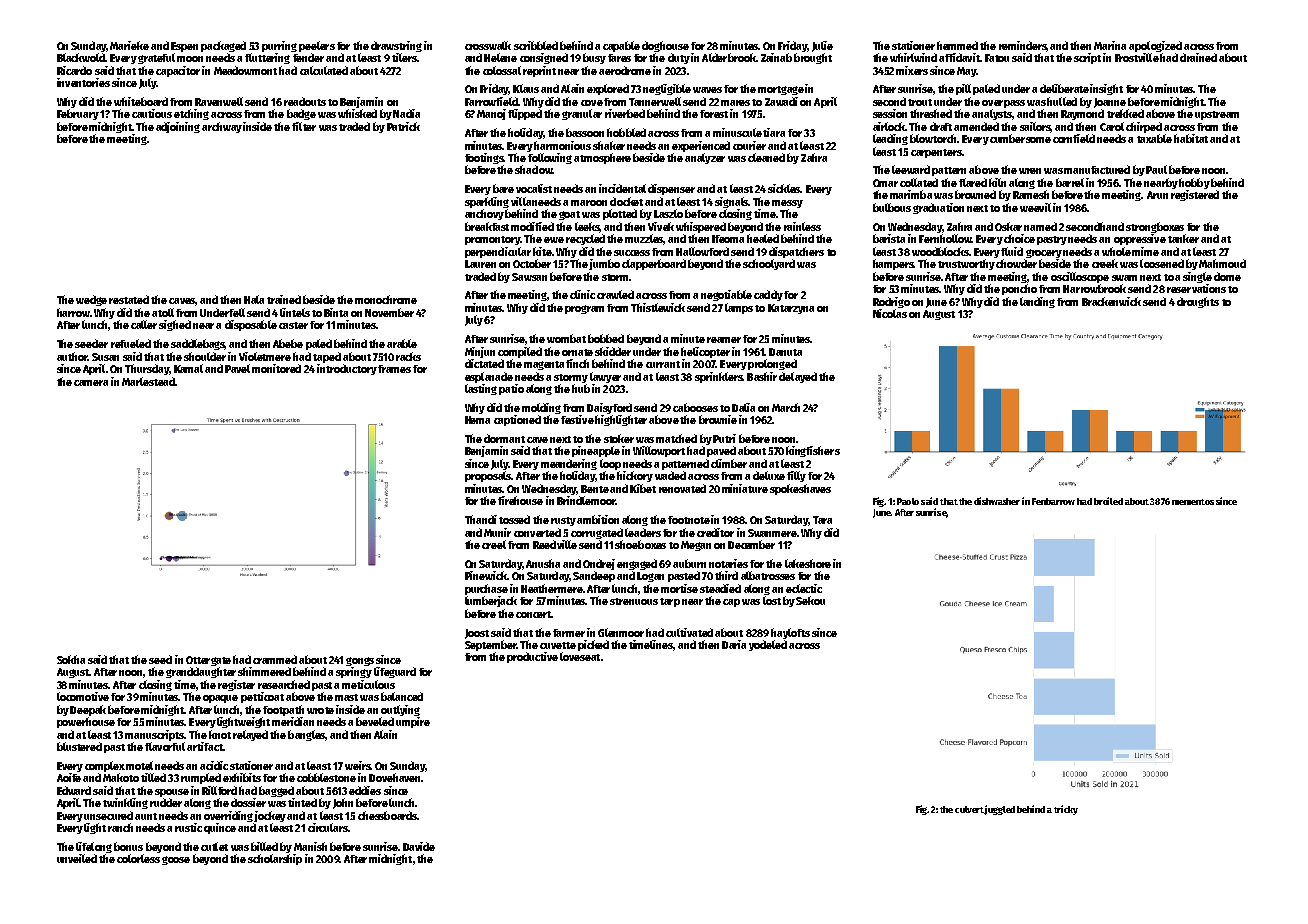 This screenshot has height=924, width=1308. What do you see at coordinates (74, 70) in the screenshot?
I see `Ricardo` at bounding box center [74, 70].
